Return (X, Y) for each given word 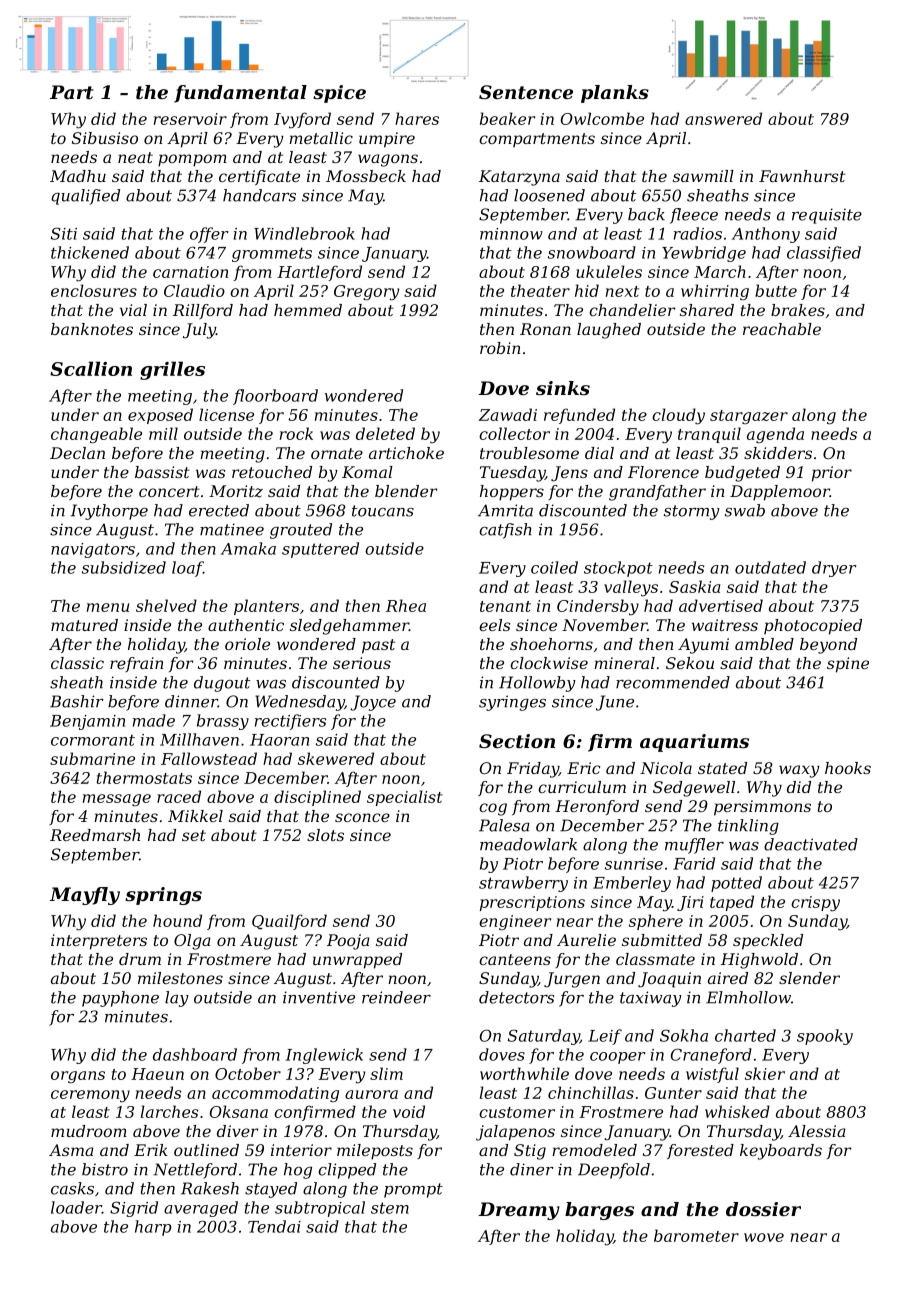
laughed (609, 331)
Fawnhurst (802, 176)
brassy (223, 722)
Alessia (817, 1131)
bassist (162, 472)
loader (76, 1207)
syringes (512, 703)
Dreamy (519, 1211)
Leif (605, 1037)
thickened (90, 252)
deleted (385, 433)
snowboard (592, 252)
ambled (764, 644)
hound (177, 920)
